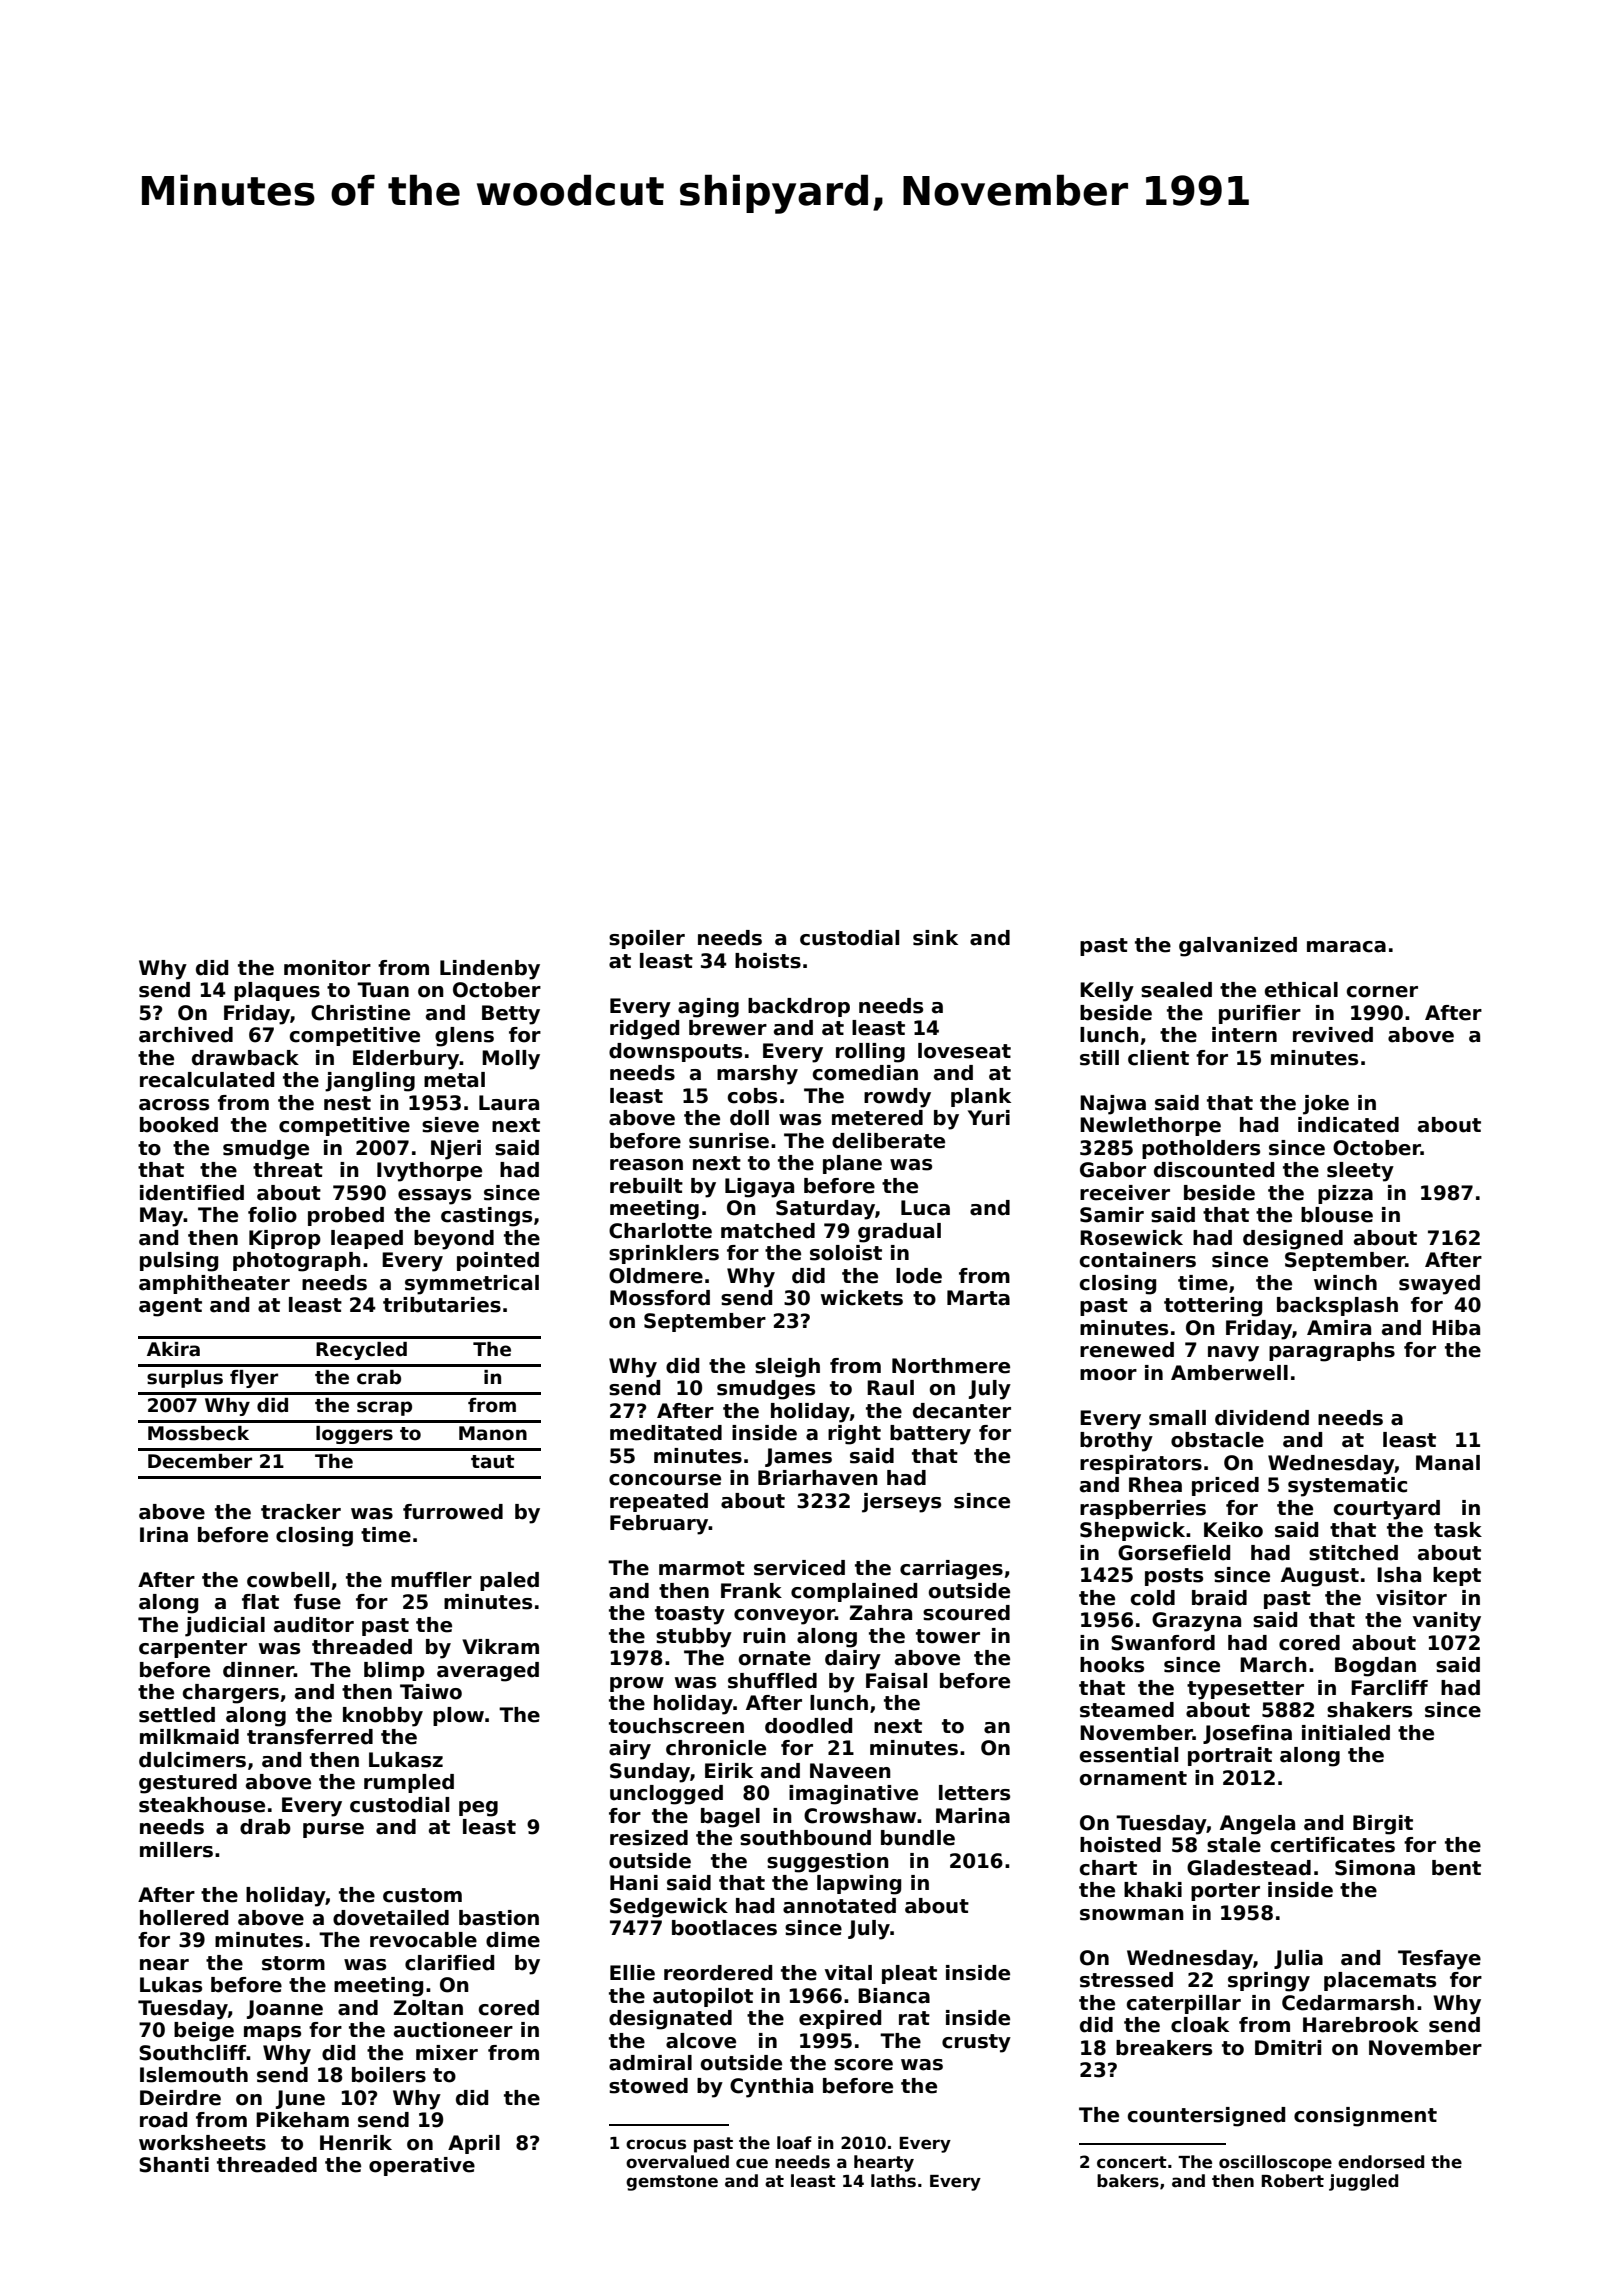 Image resolution: width=1620 pixels, height=2292 pixels. I want to click on bundle, so click(918, 1838).
